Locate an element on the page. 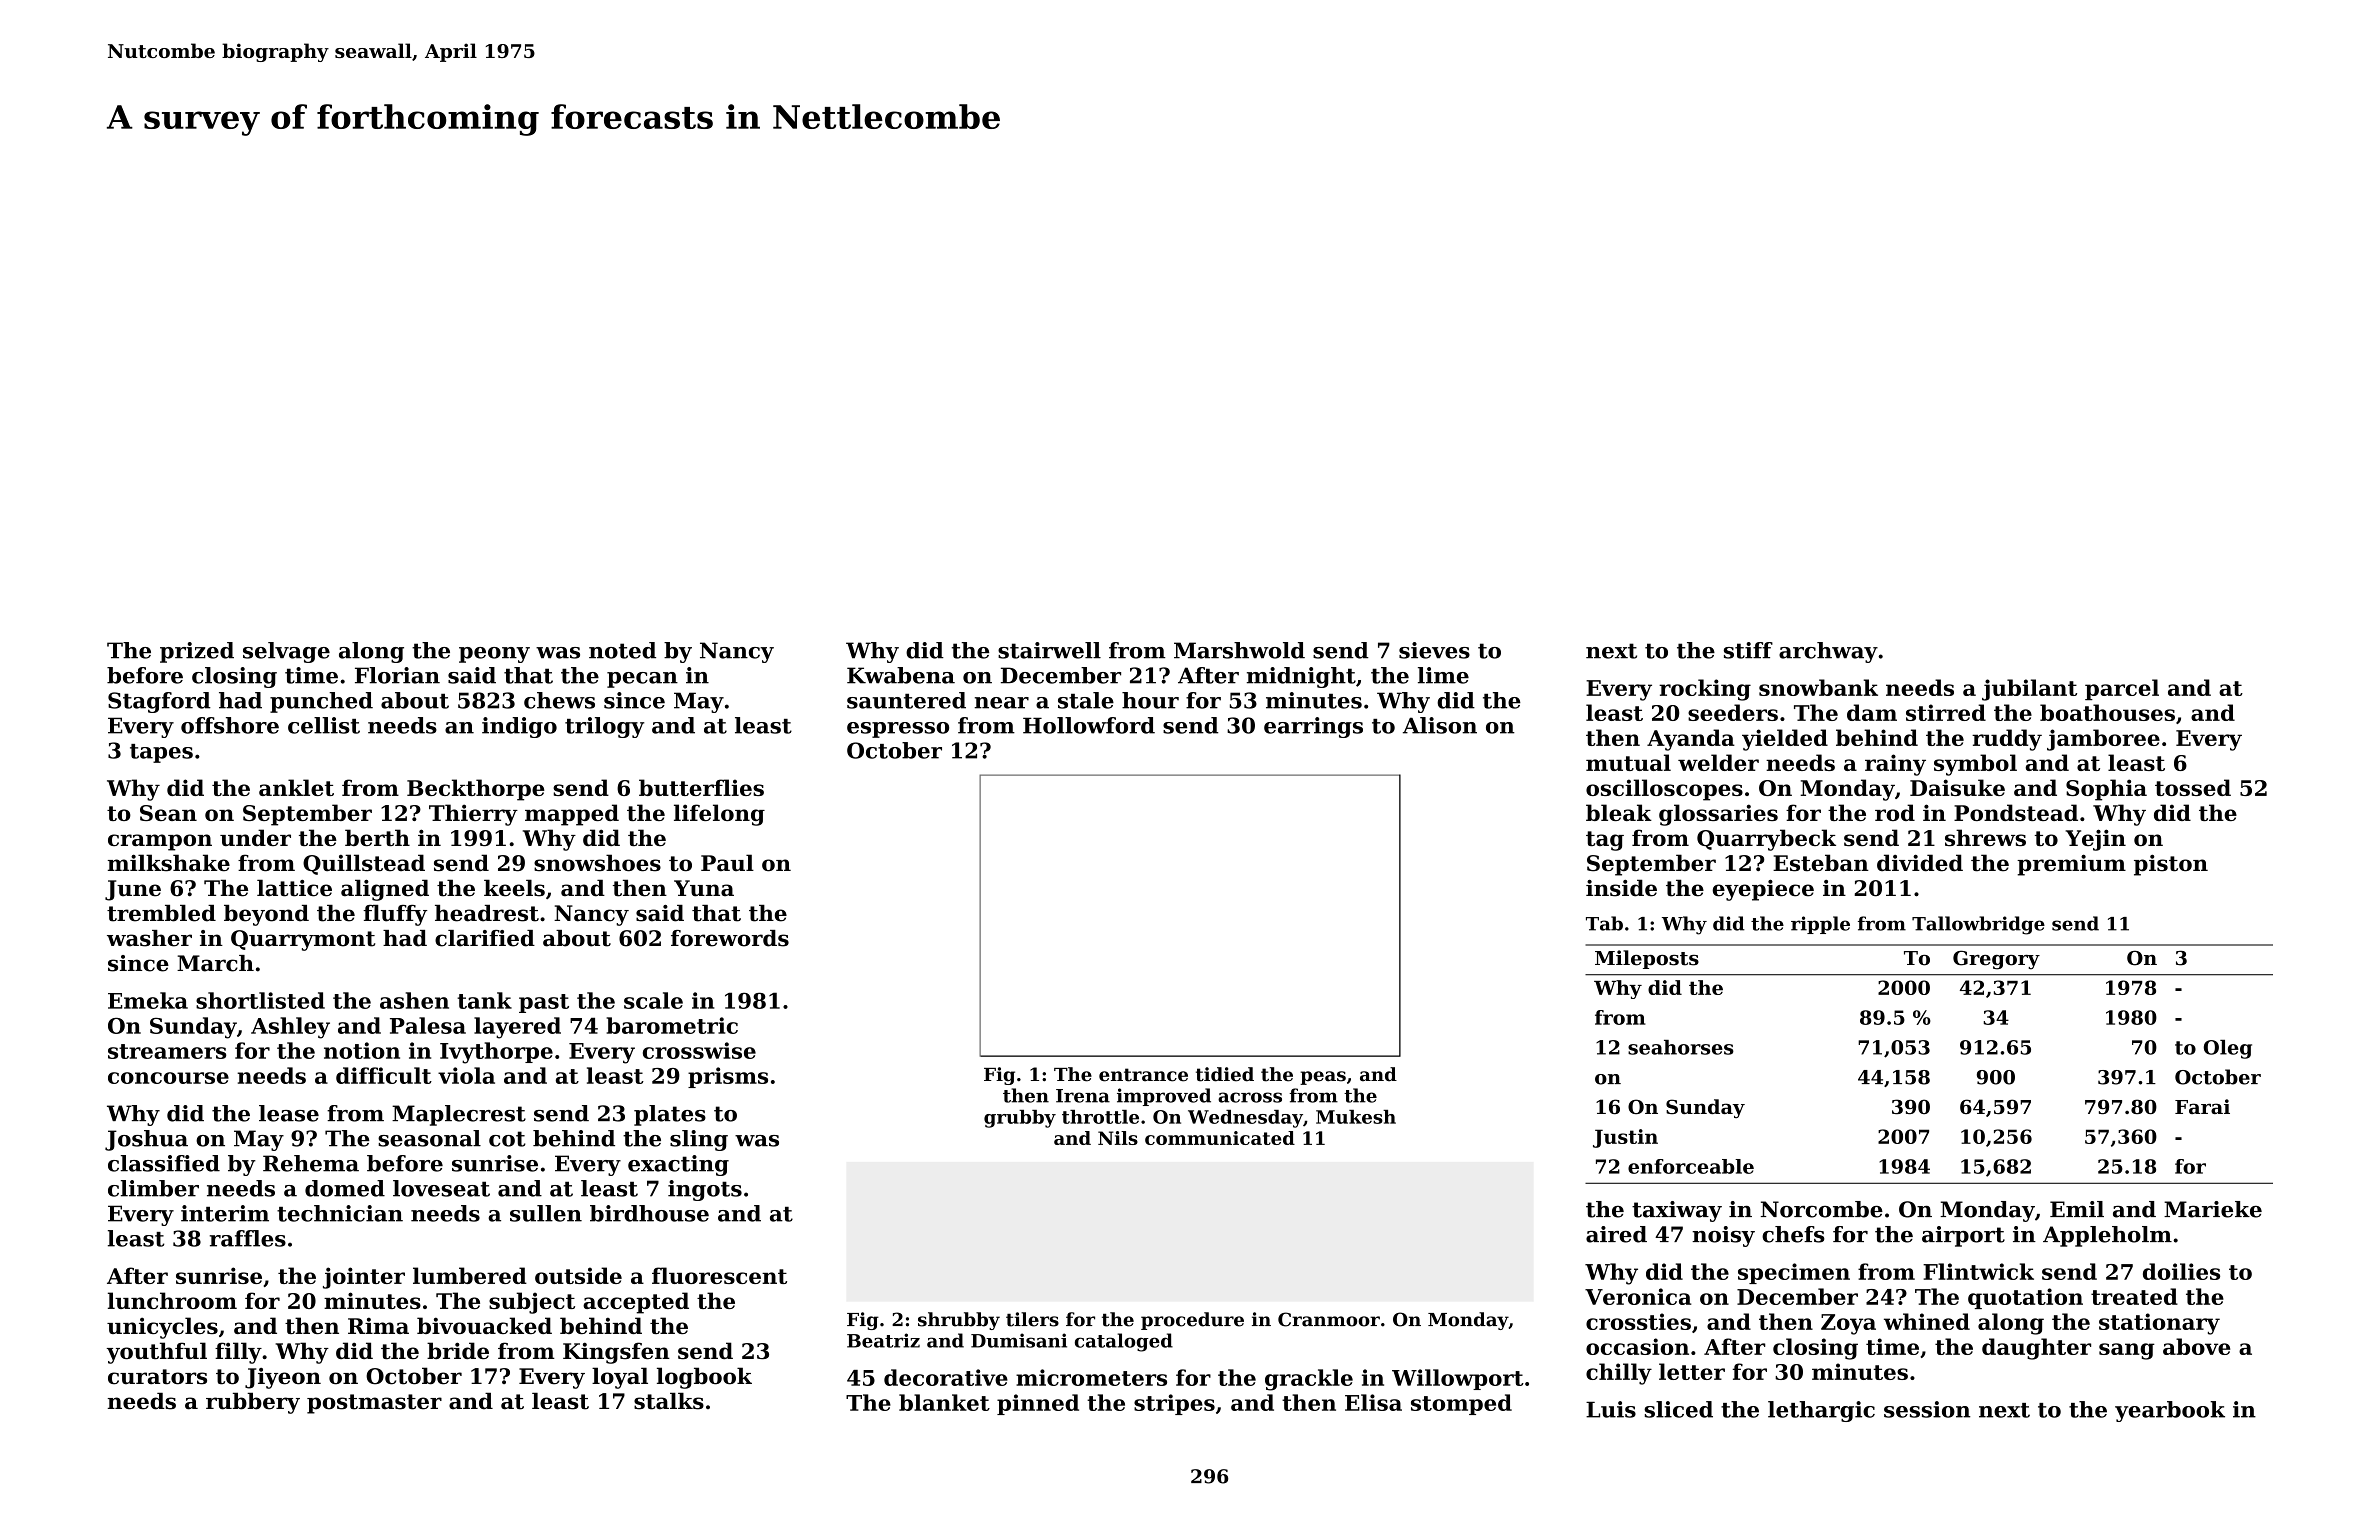  Oleg is located at coordinates (2228, 1049).
